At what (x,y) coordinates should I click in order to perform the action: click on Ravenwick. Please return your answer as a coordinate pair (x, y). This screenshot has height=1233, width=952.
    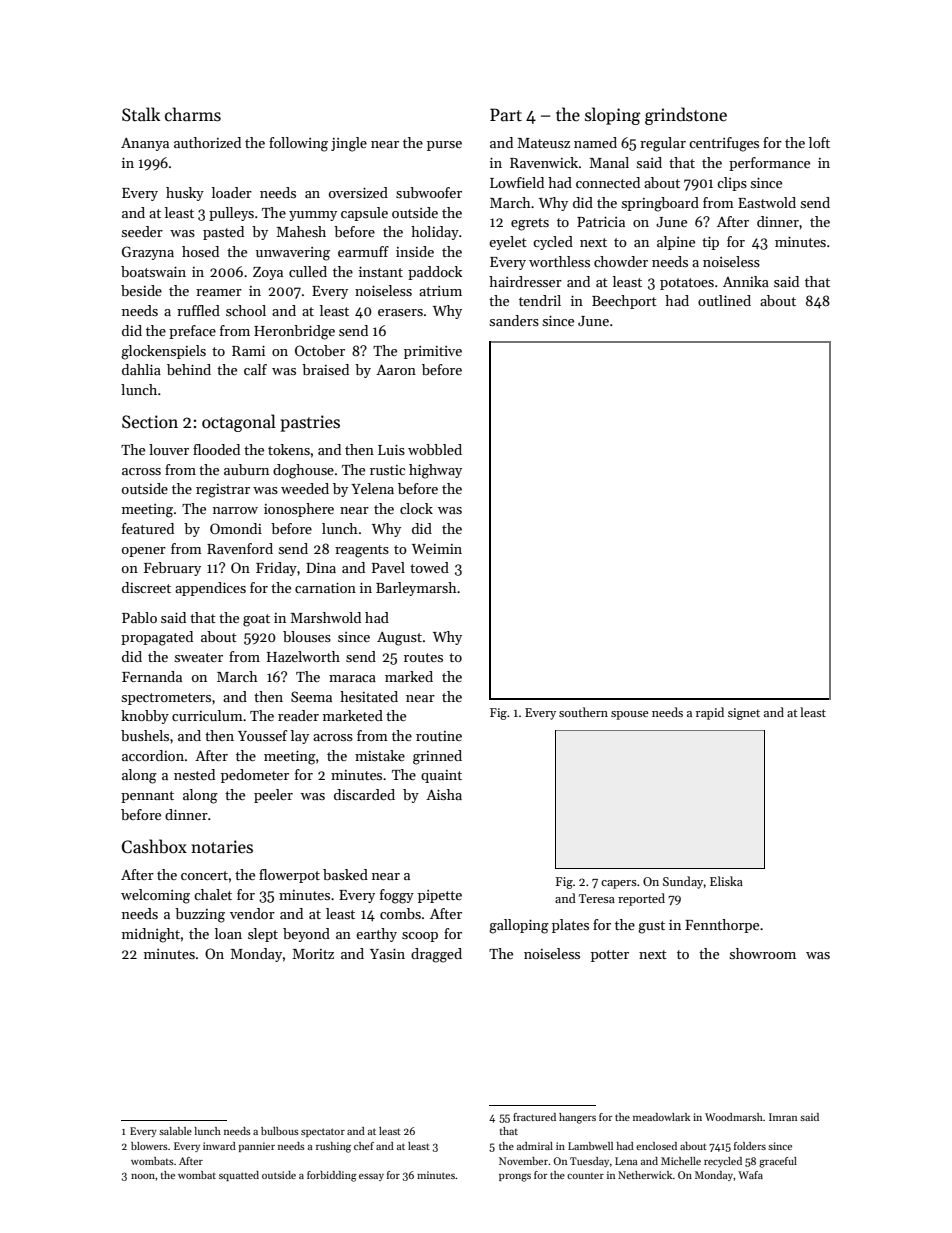
    Looking at the image, I should click on (544, 162).
